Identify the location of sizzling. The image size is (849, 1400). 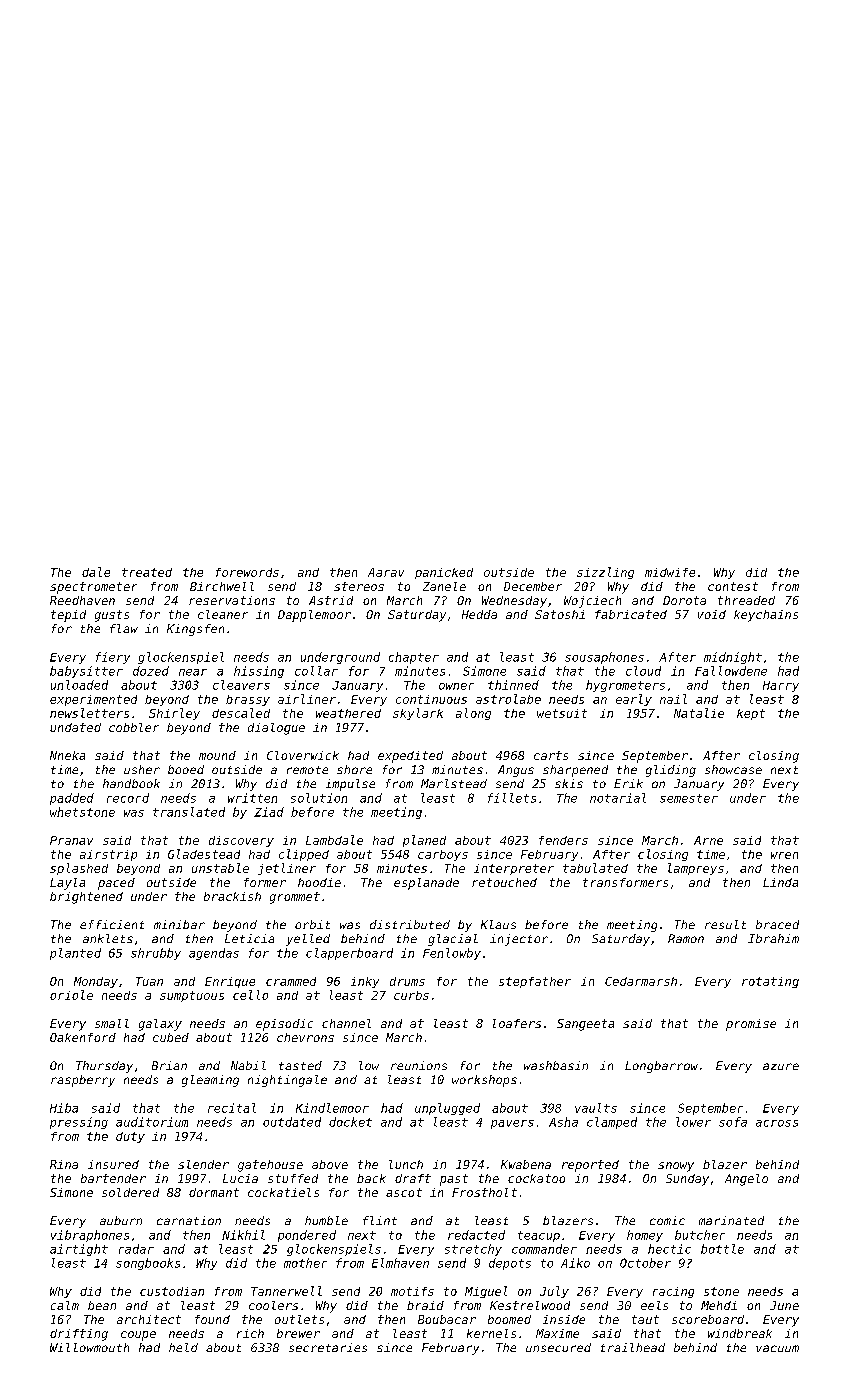
(605, 573).
